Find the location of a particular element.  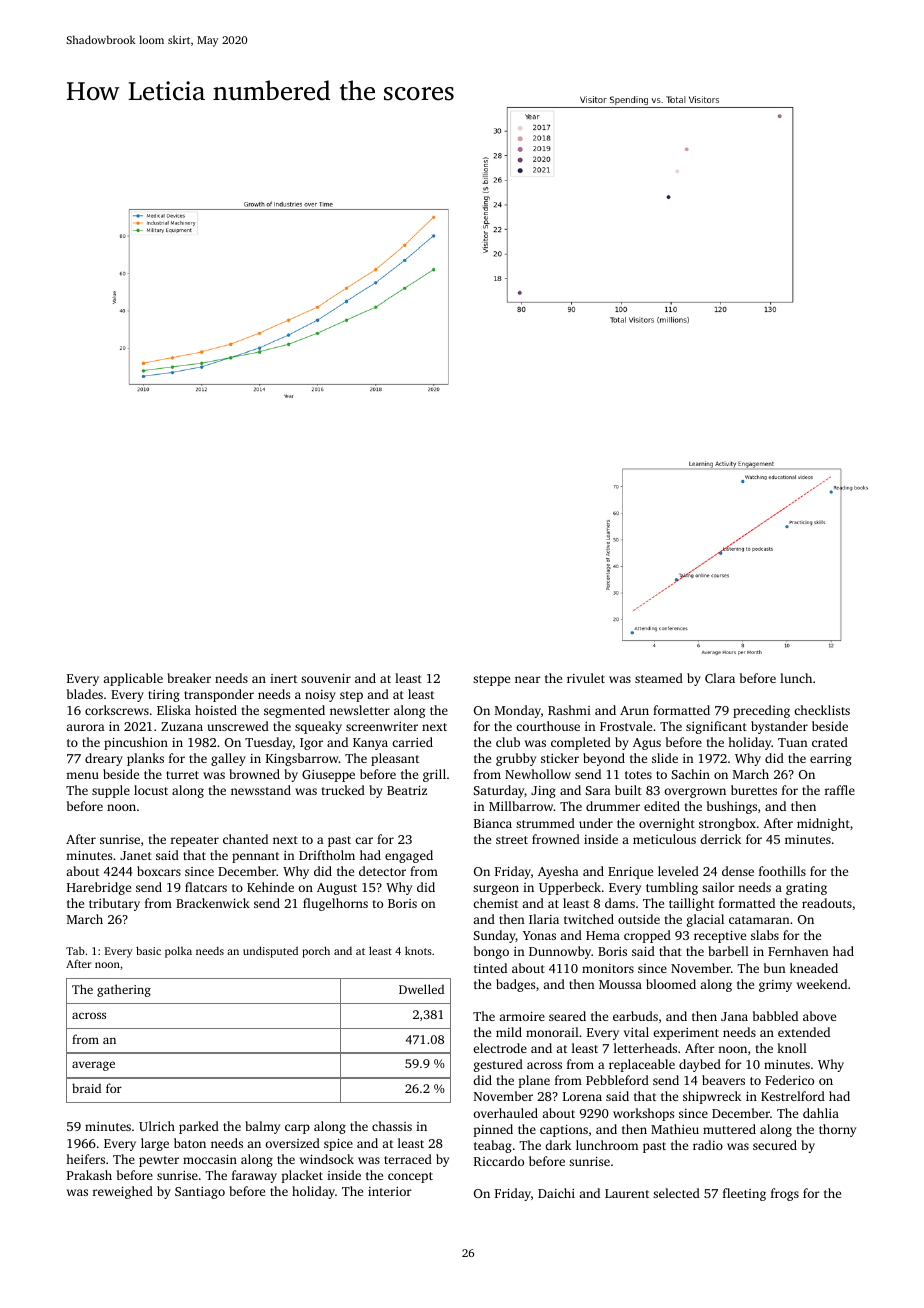

faraway is located at coordinates (254, 1176).
